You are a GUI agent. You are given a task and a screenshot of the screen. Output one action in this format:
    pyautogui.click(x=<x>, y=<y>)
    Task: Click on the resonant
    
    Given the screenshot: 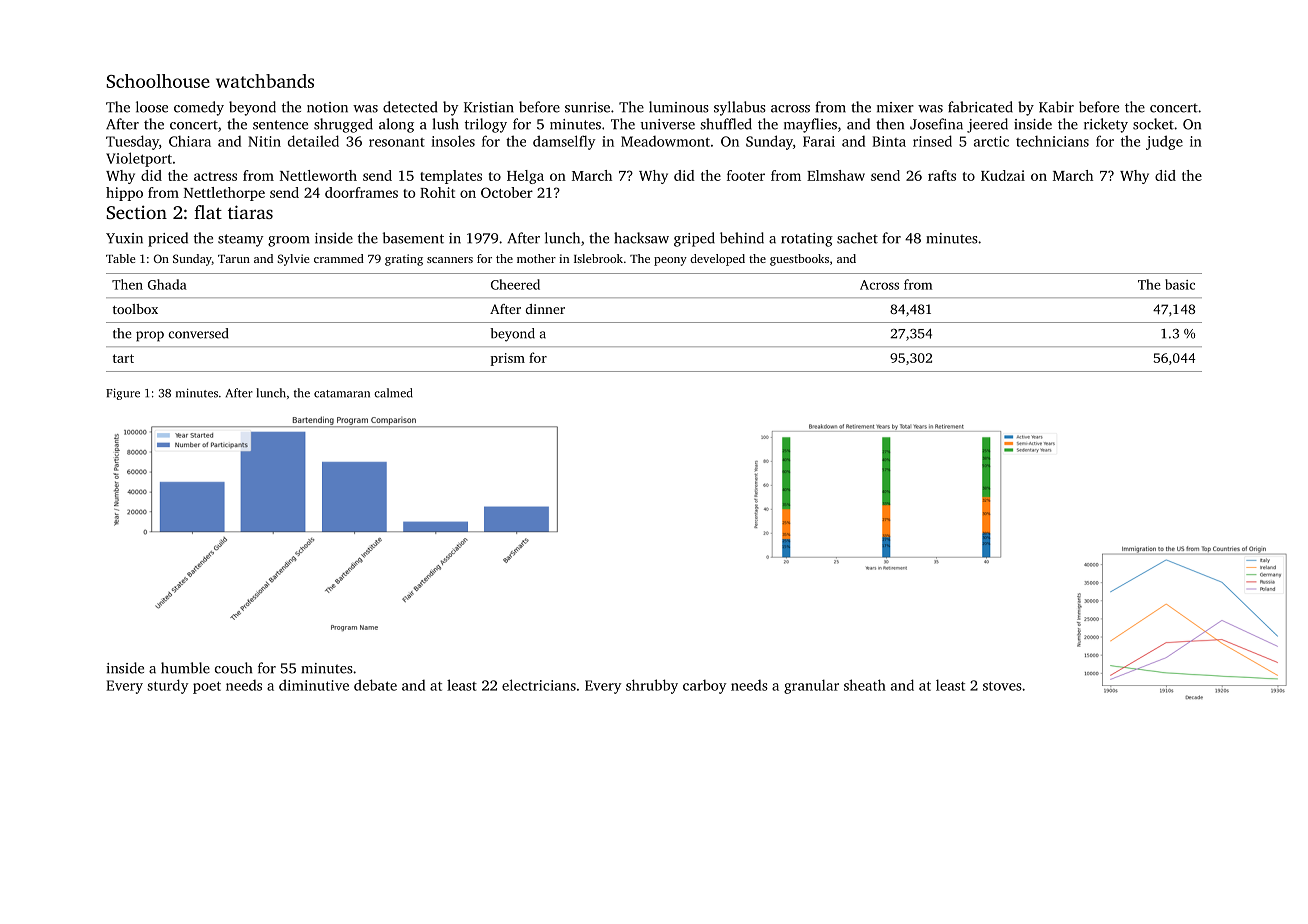 What is the action you would take?
    pyautogui.click(x=397, y=142)
